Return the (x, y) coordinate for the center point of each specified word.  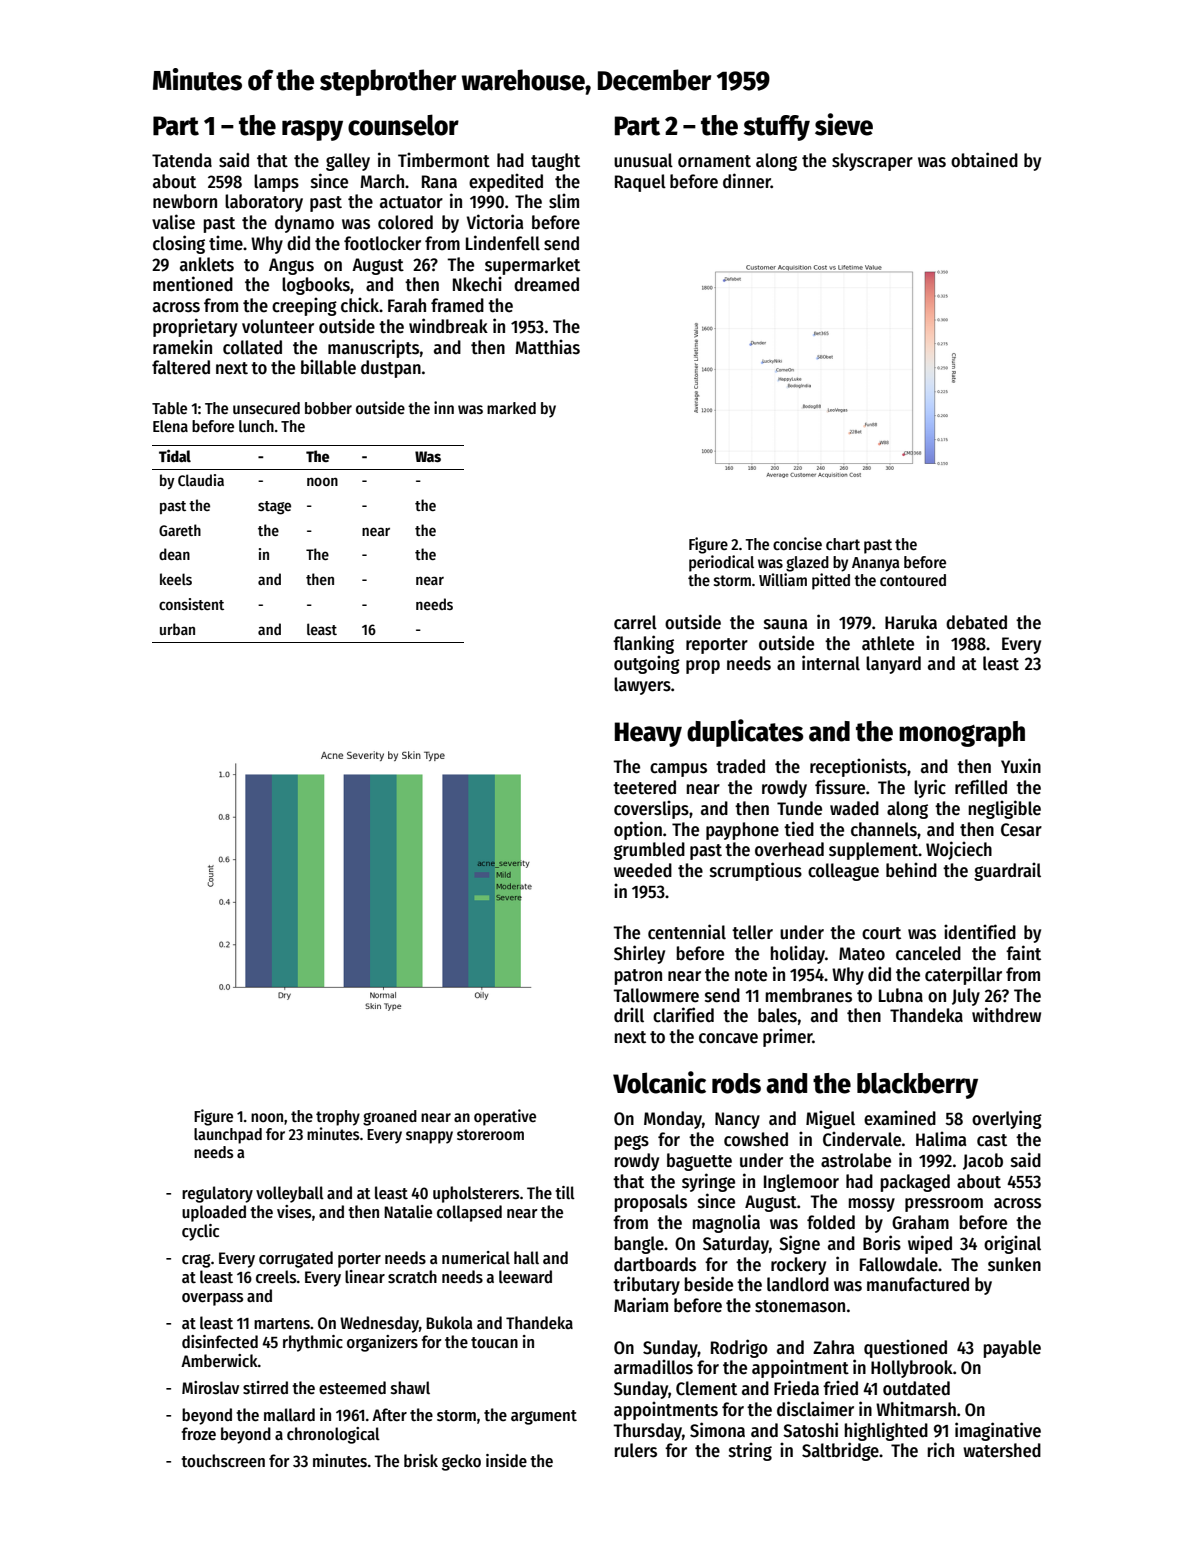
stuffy (777, 128)
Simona (717, 1430)
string (750, 1451)
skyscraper (872, 162)
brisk (421, 1461)
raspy (312, 130)
